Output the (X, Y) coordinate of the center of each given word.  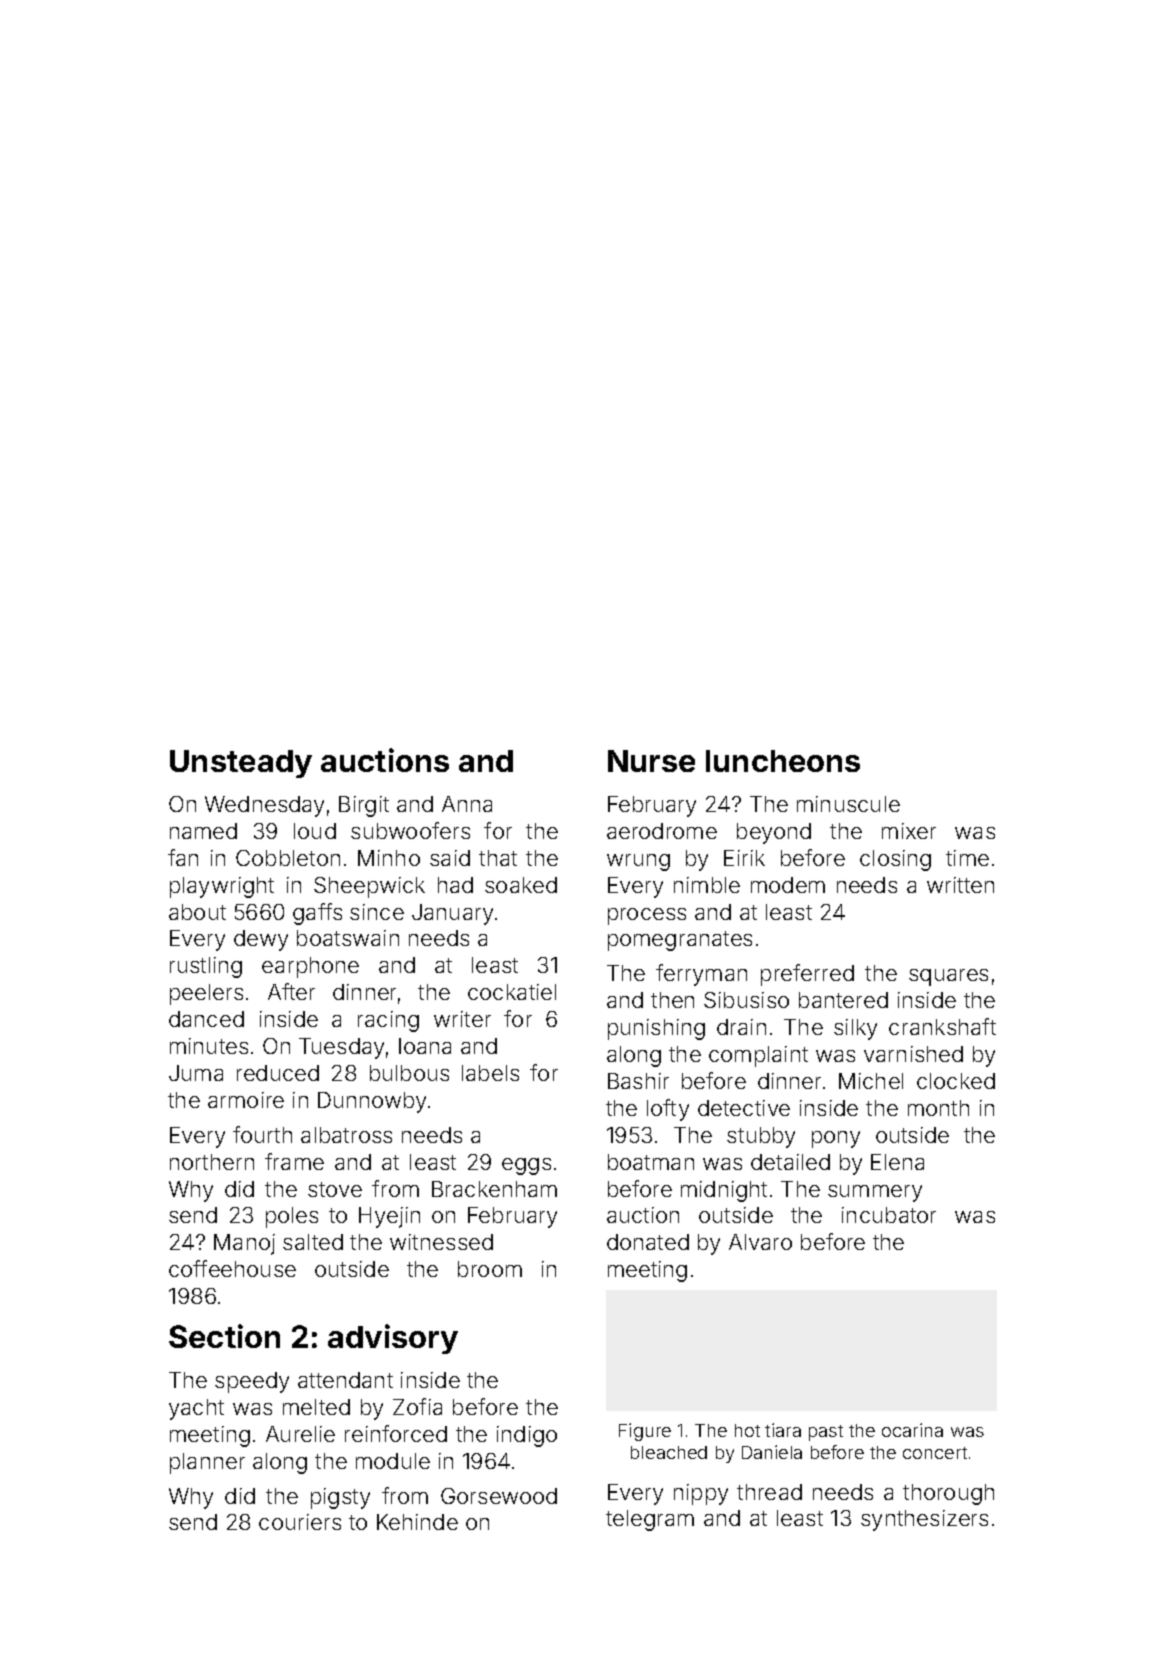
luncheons (783, 761)
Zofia (417, 1406)
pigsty (340, 1498)
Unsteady (241, 764)
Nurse (651, 761)
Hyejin (389, 1217)
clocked (956, 1081)
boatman (651, 1162)
